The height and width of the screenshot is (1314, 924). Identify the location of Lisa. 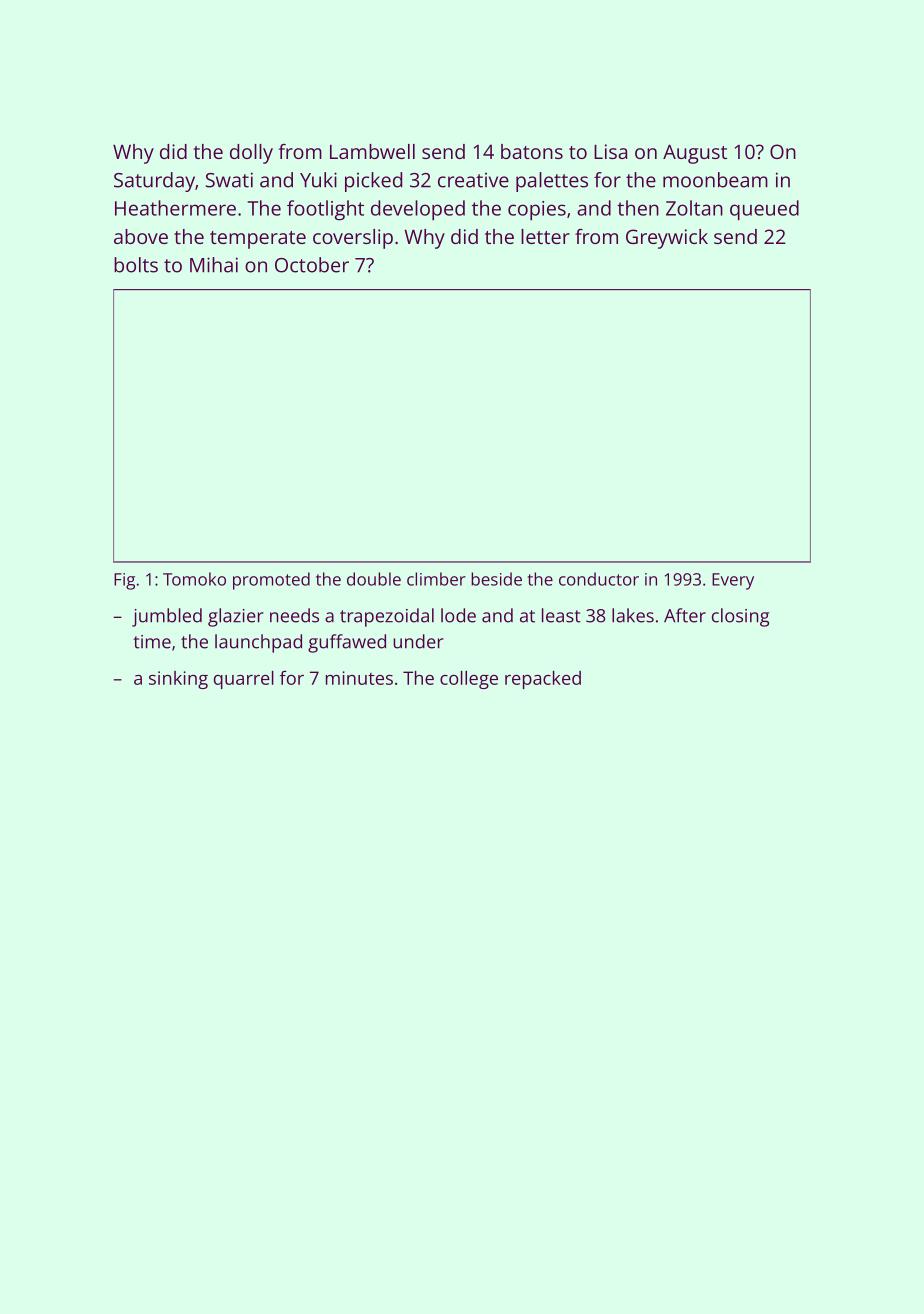
(610, 151).
